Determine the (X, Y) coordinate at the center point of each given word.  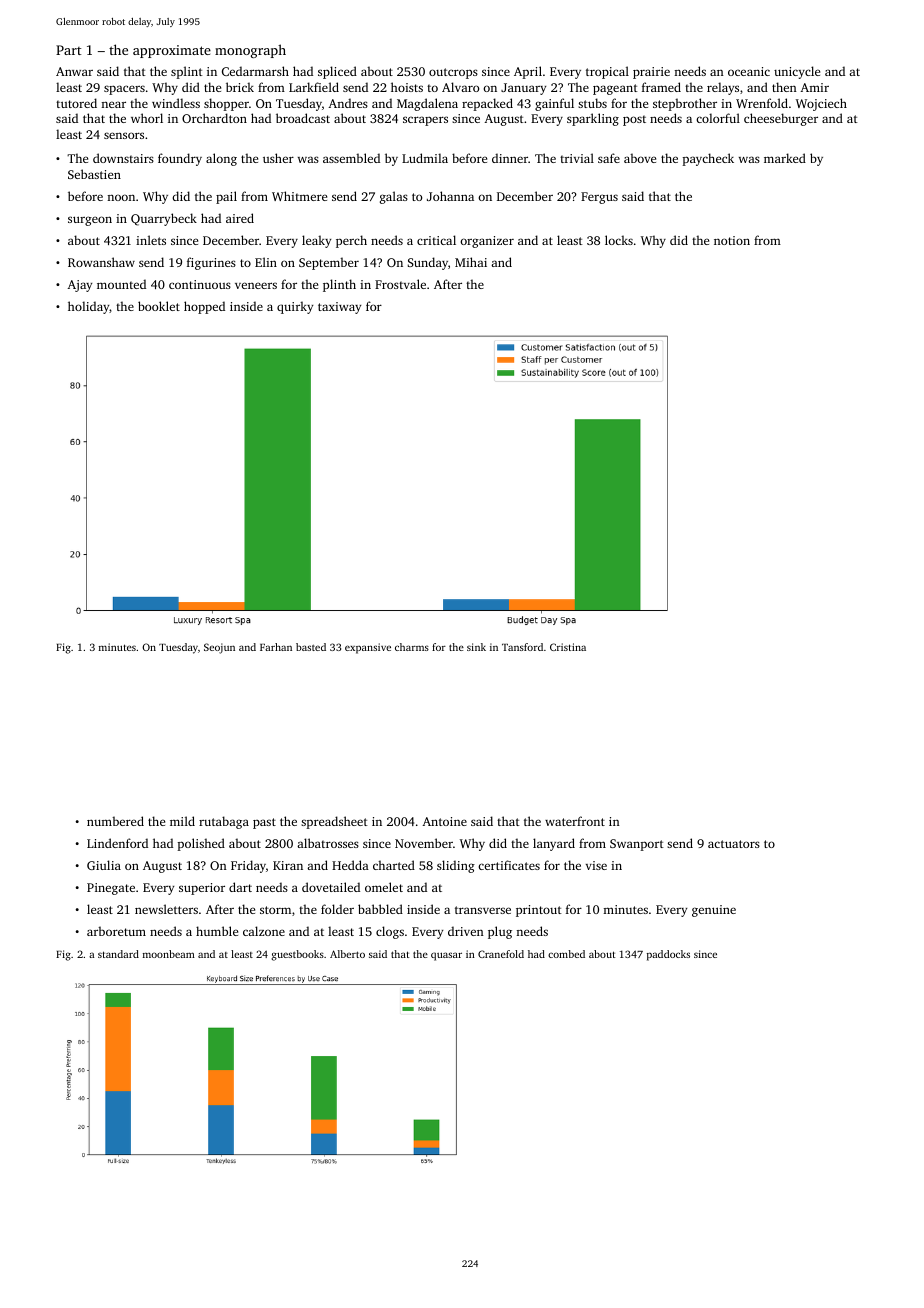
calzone (264, 931)
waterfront (575, 821)
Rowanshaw (101, 262)
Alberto (347, 954)
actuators (734, 844)
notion (732, 240)
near (113, 104)
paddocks (668, 955)
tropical (607, 72)
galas (394, 197)
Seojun (219, 648)
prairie (651, 73)
